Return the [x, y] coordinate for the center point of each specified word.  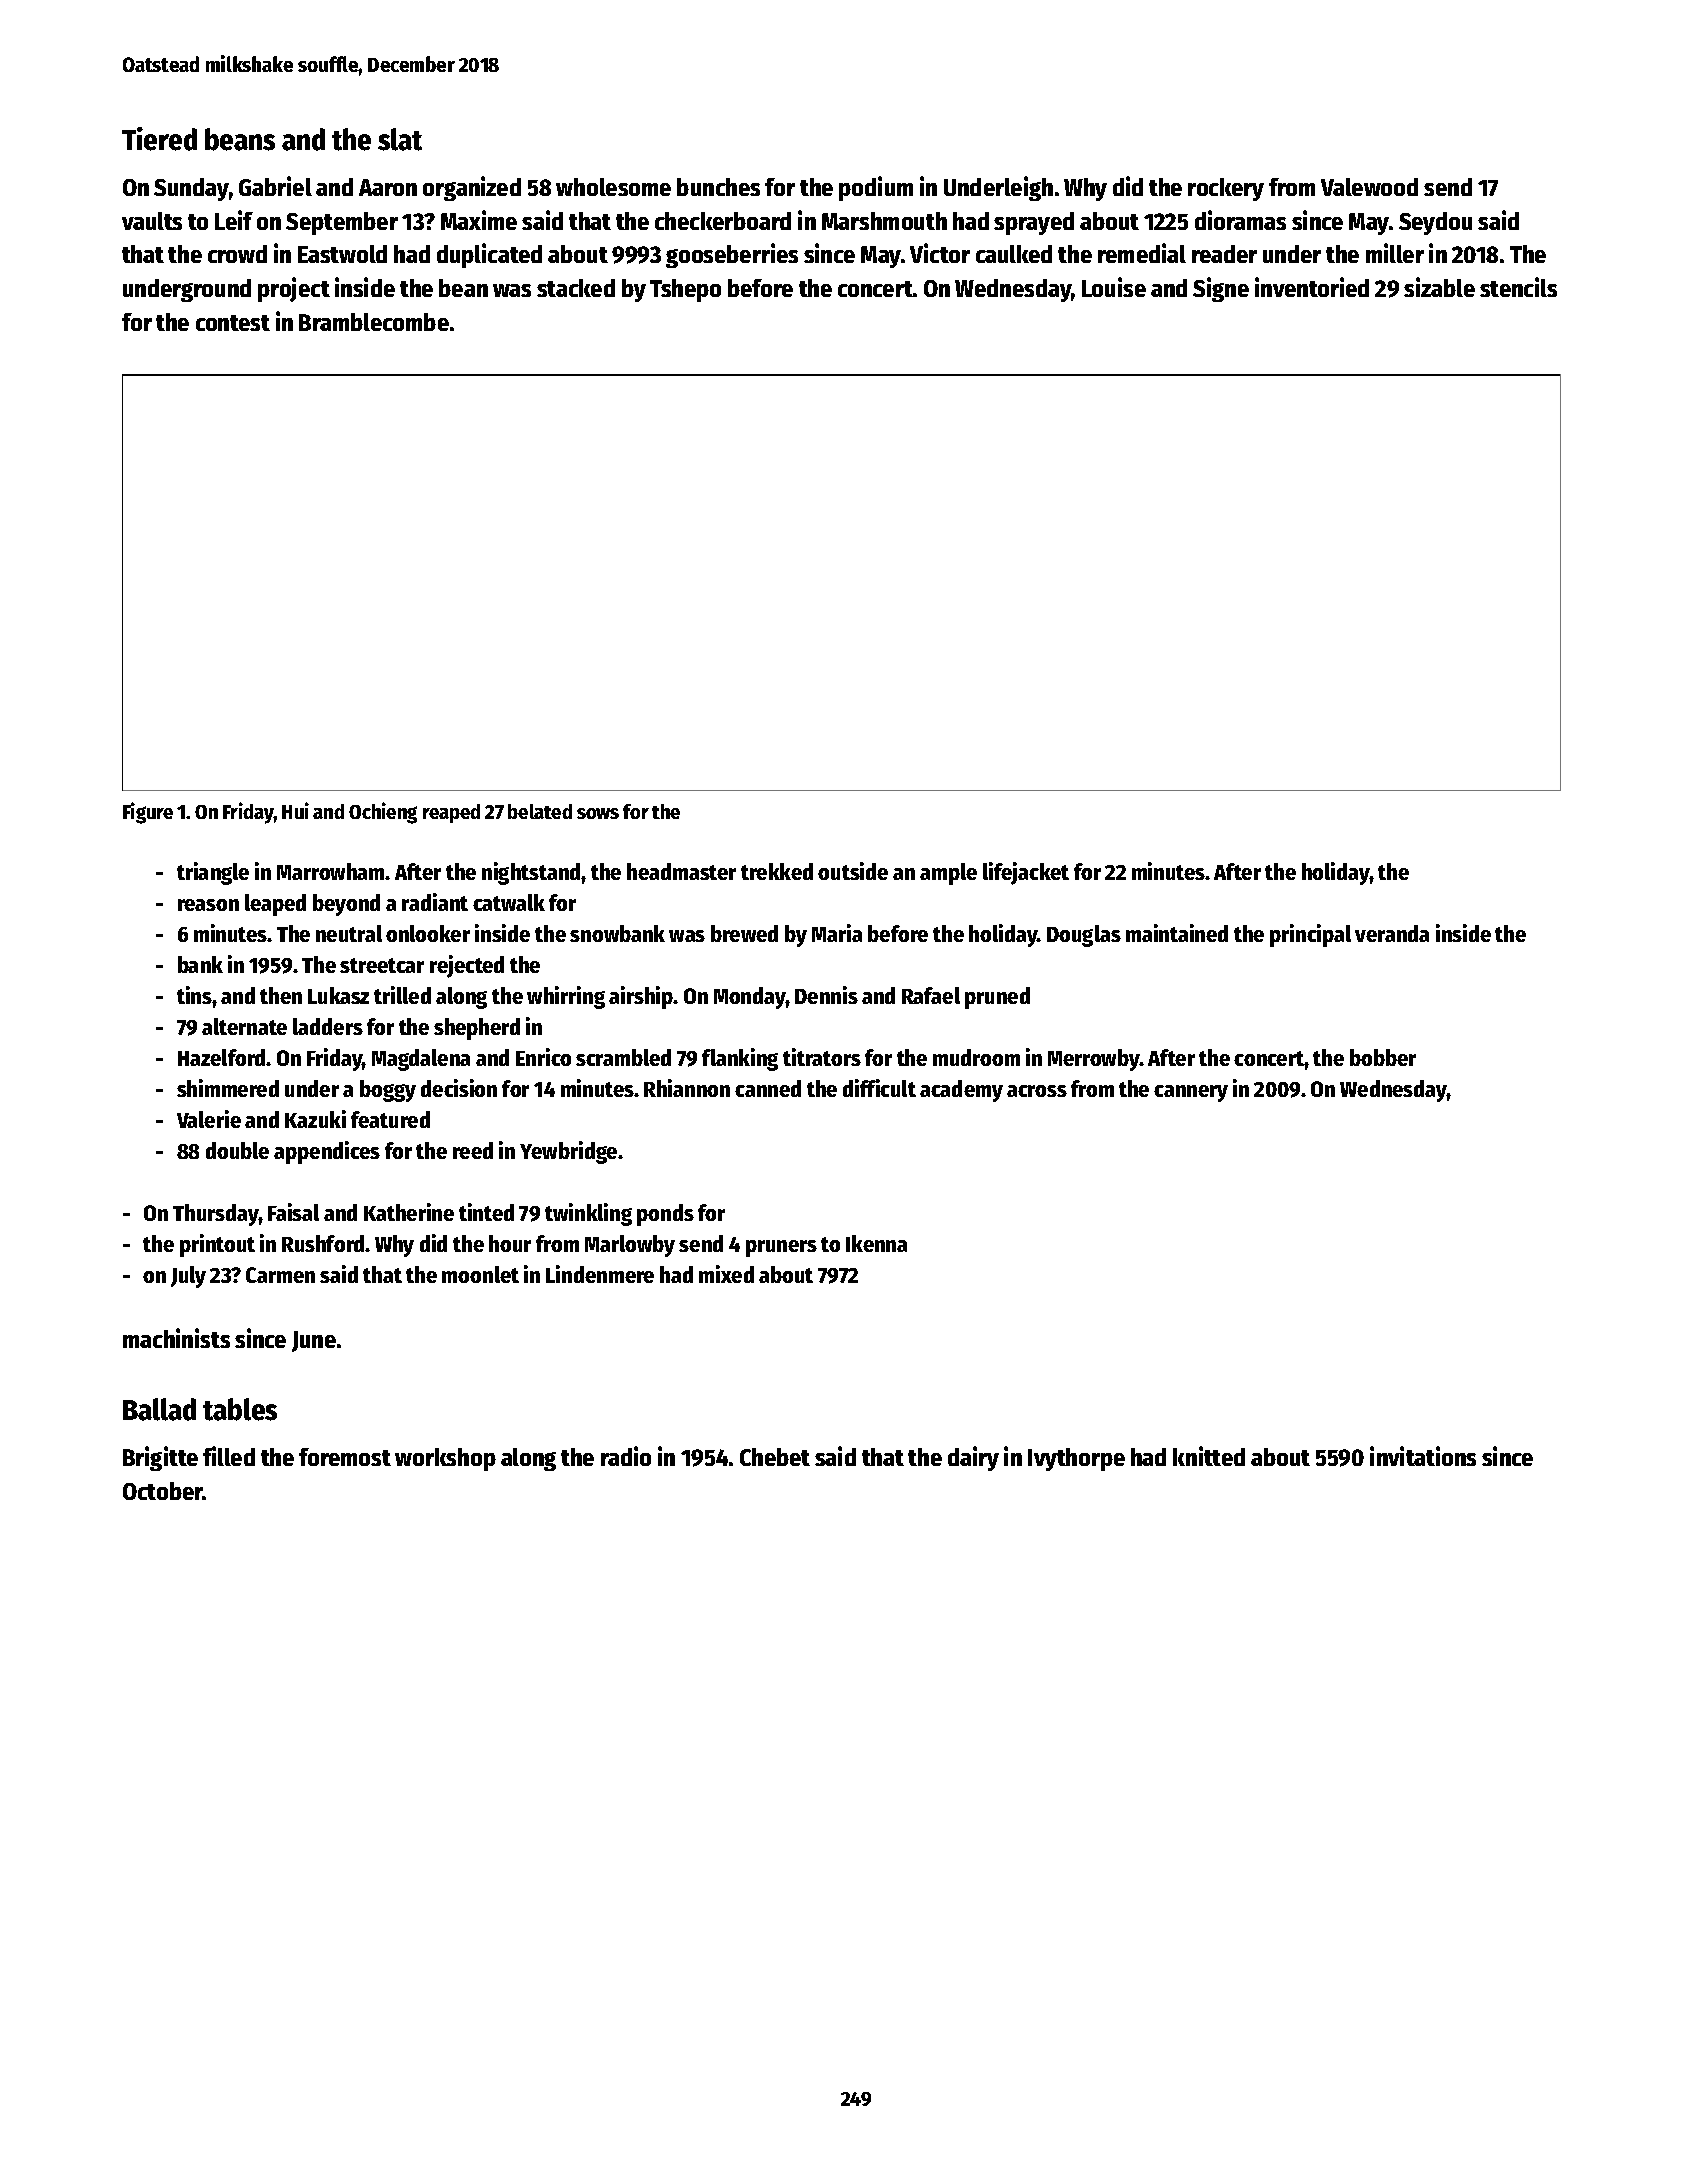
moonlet [480, 1274]
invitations [1423, 1456]
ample [948, 874]
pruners [781, 1248]
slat [400, 139]
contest [233, 323]
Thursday [216, 1215]
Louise [1114, 287]
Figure [148, 813]
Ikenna [876, 1243]
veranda [1392, 933]
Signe [1221, 289]
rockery [1226, 189]
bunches [718, 187]
